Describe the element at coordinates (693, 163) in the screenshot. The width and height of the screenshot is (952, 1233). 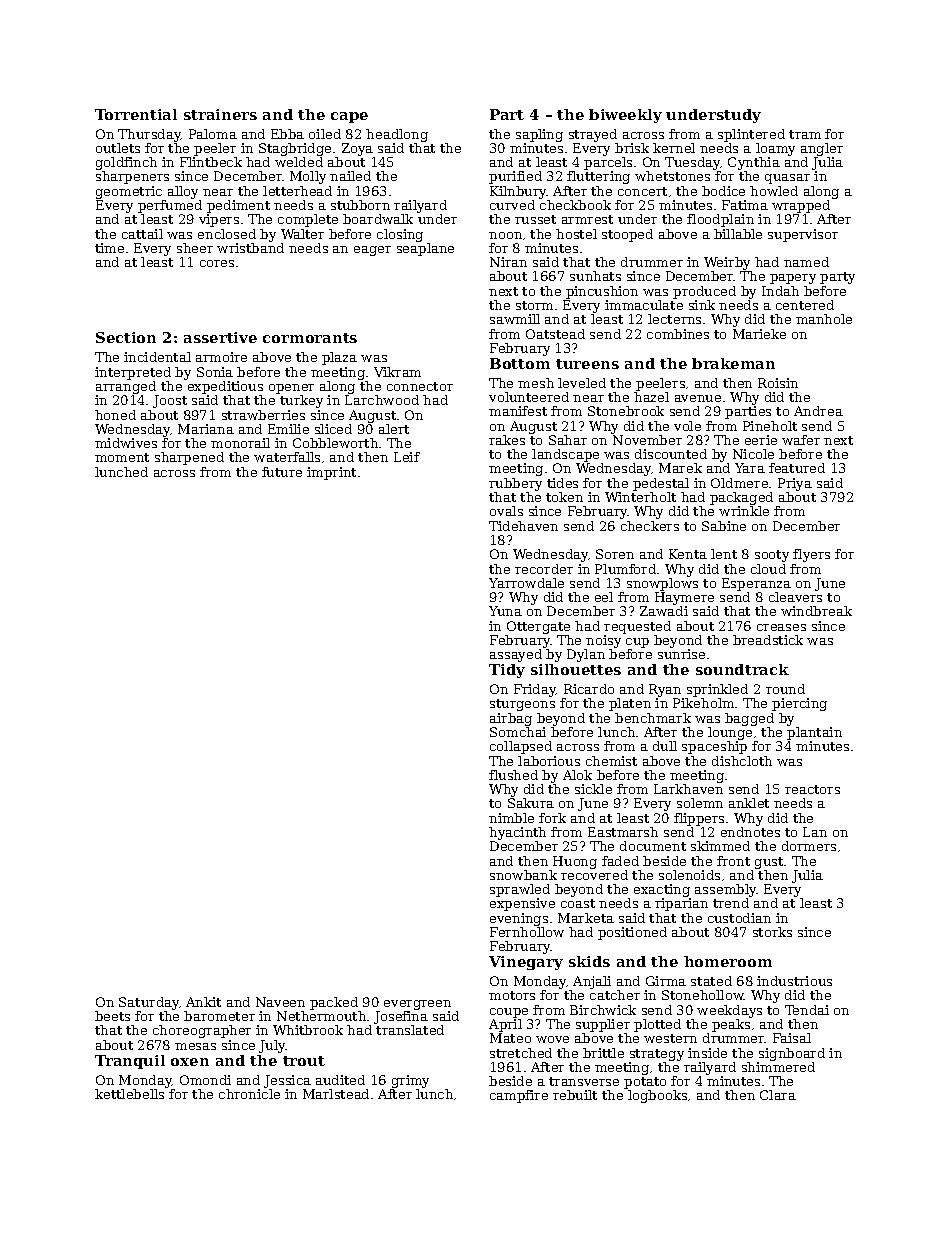
I see `Tuesday` at that location.
